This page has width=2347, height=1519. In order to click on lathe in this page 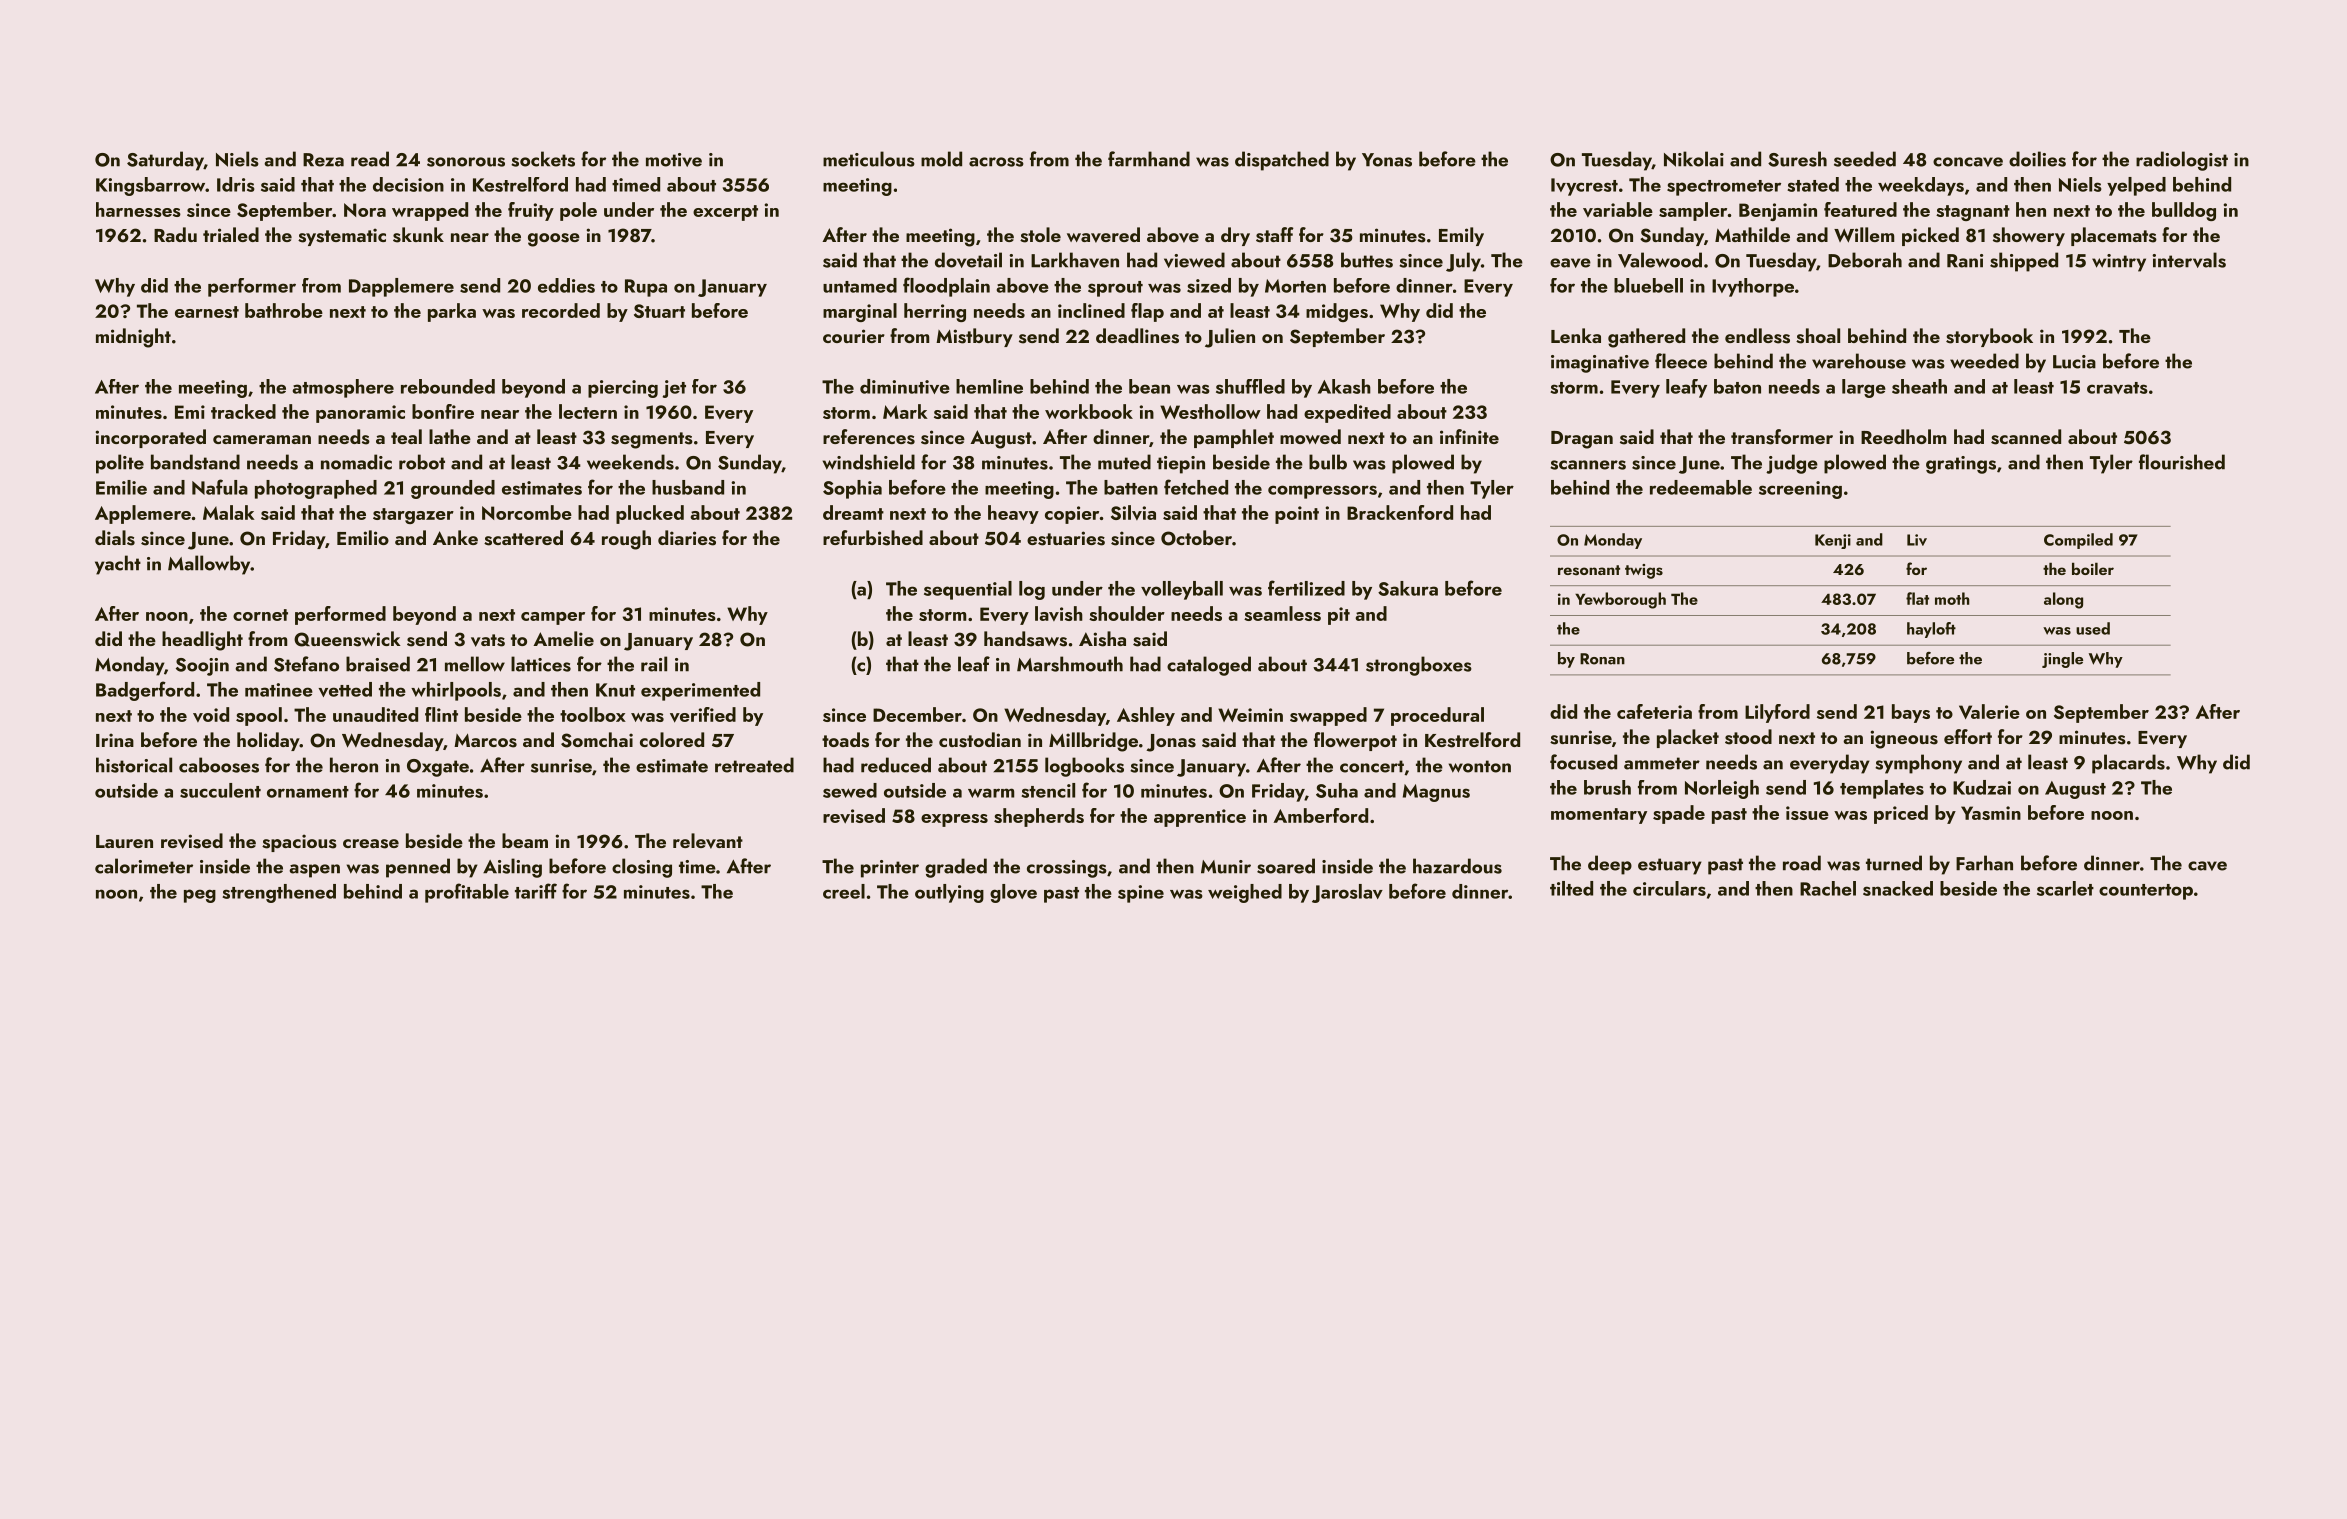, I will do `click(450, 436)`.
